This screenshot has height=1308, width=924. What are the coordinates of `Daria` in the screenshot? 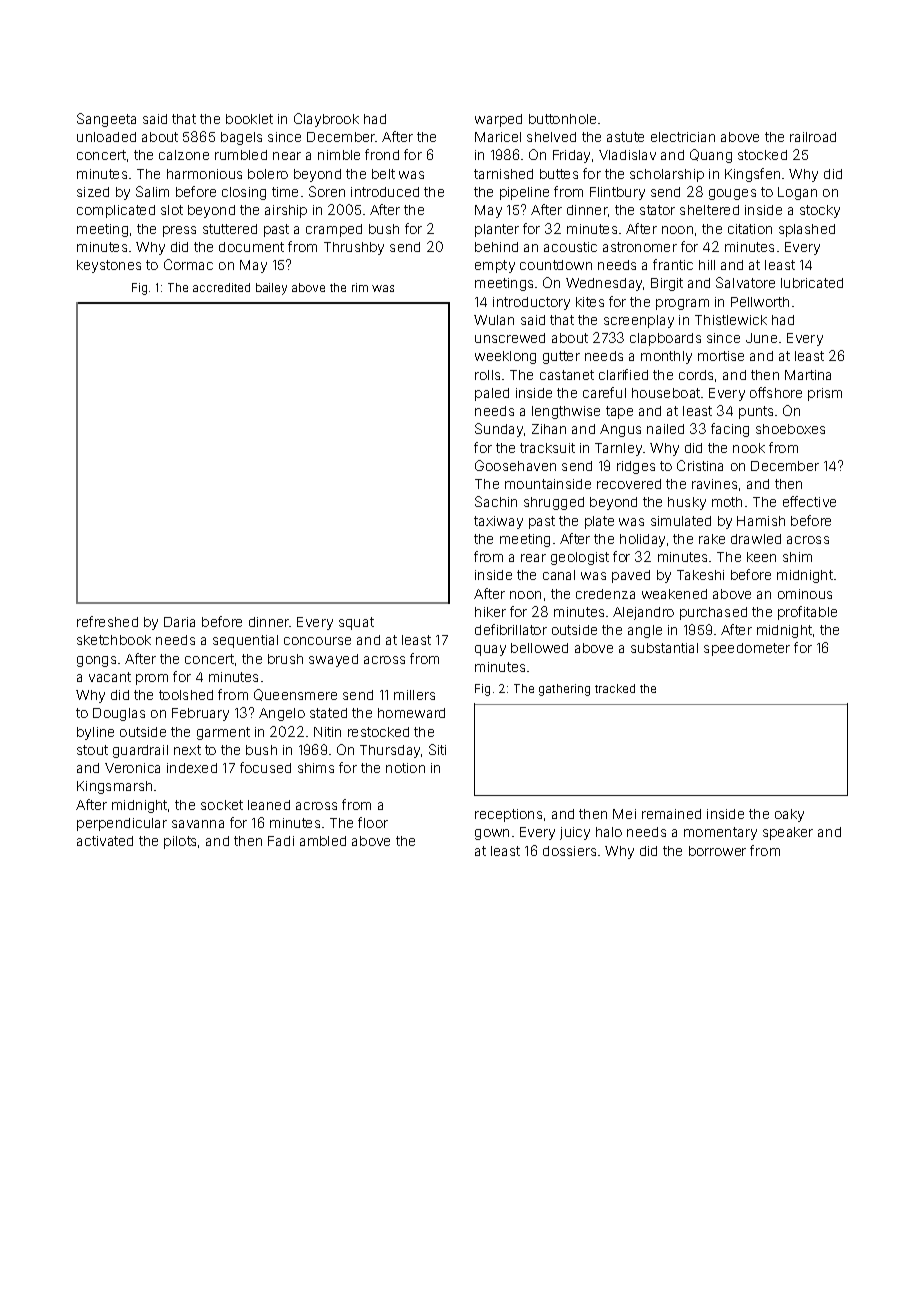 It's located at (179, 622).
